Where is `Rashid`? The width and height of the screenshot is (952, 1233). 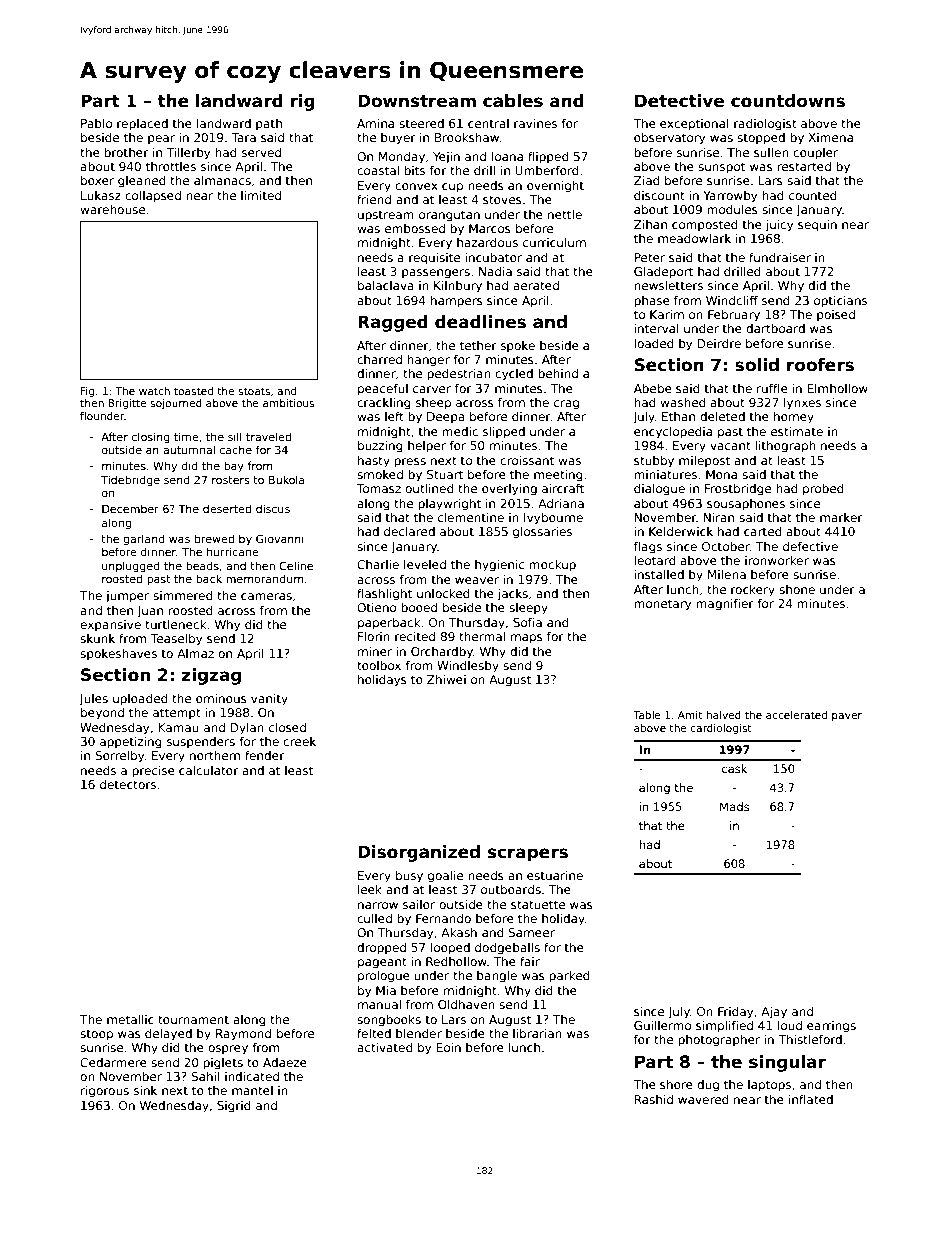
Rashid is located at coordinates (654, 1099).
